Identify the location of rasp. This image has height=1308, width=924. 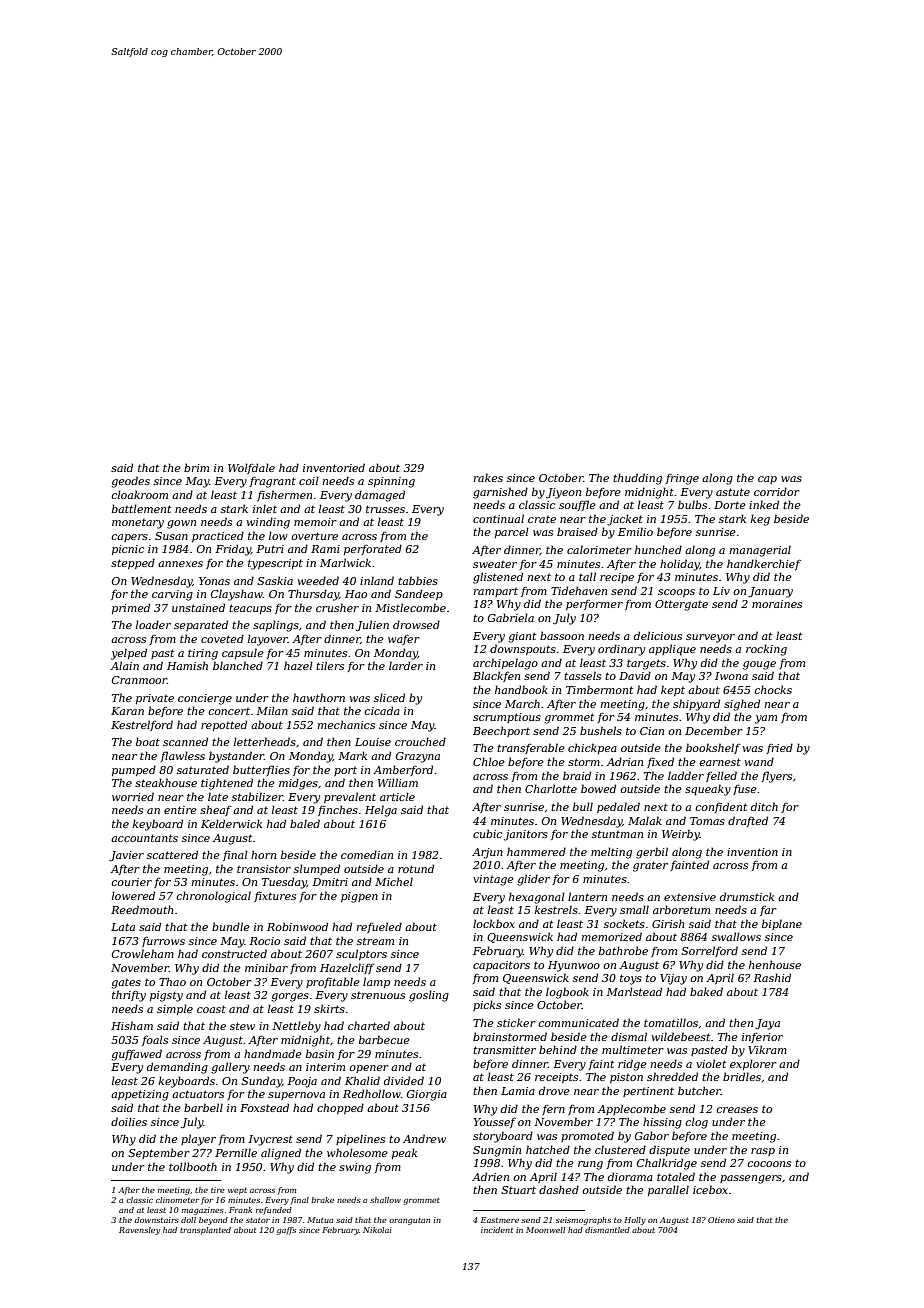
(763, 1152).
